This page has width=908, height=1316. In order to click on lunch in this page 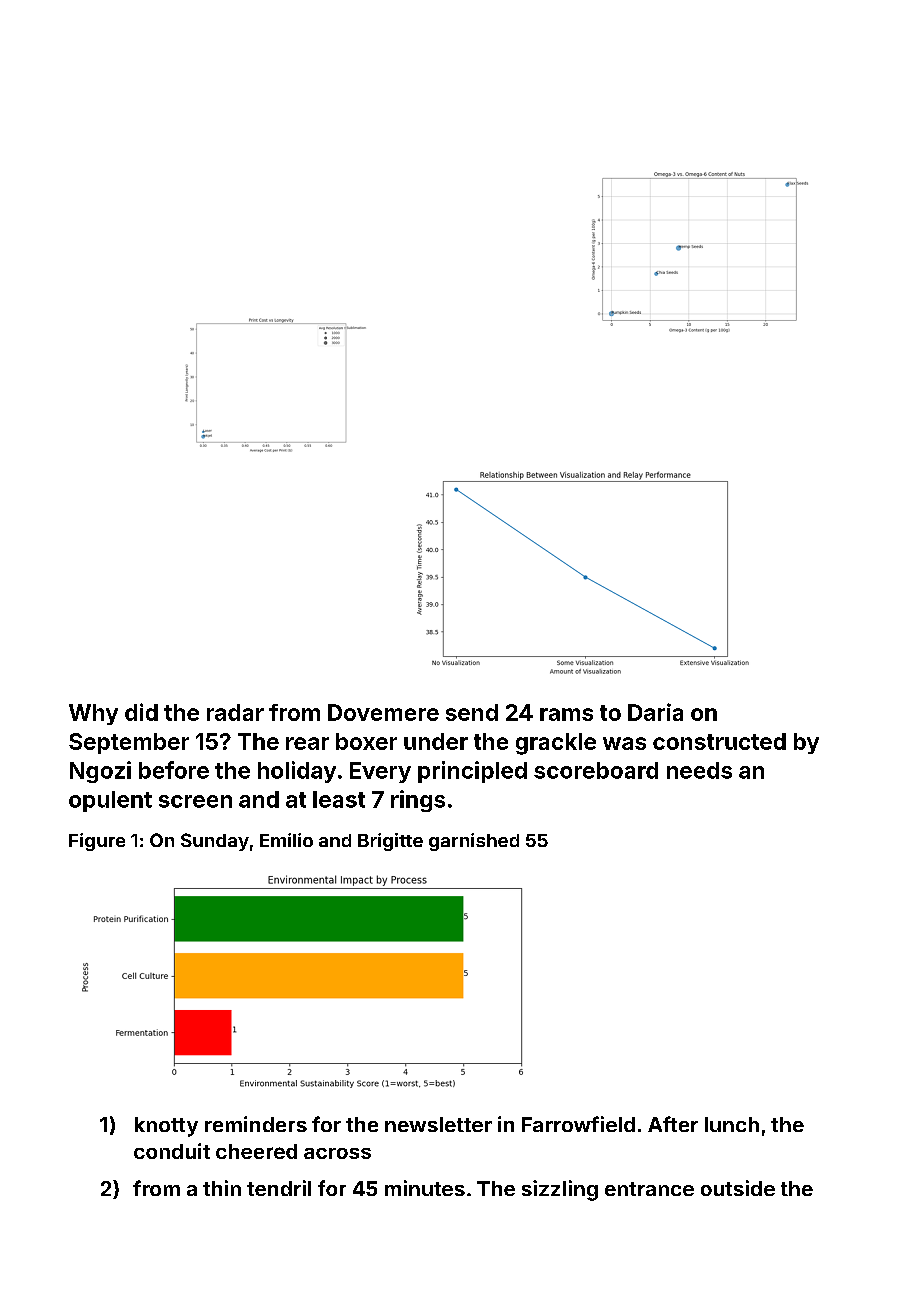, I will do `click(732, 1124)`.
